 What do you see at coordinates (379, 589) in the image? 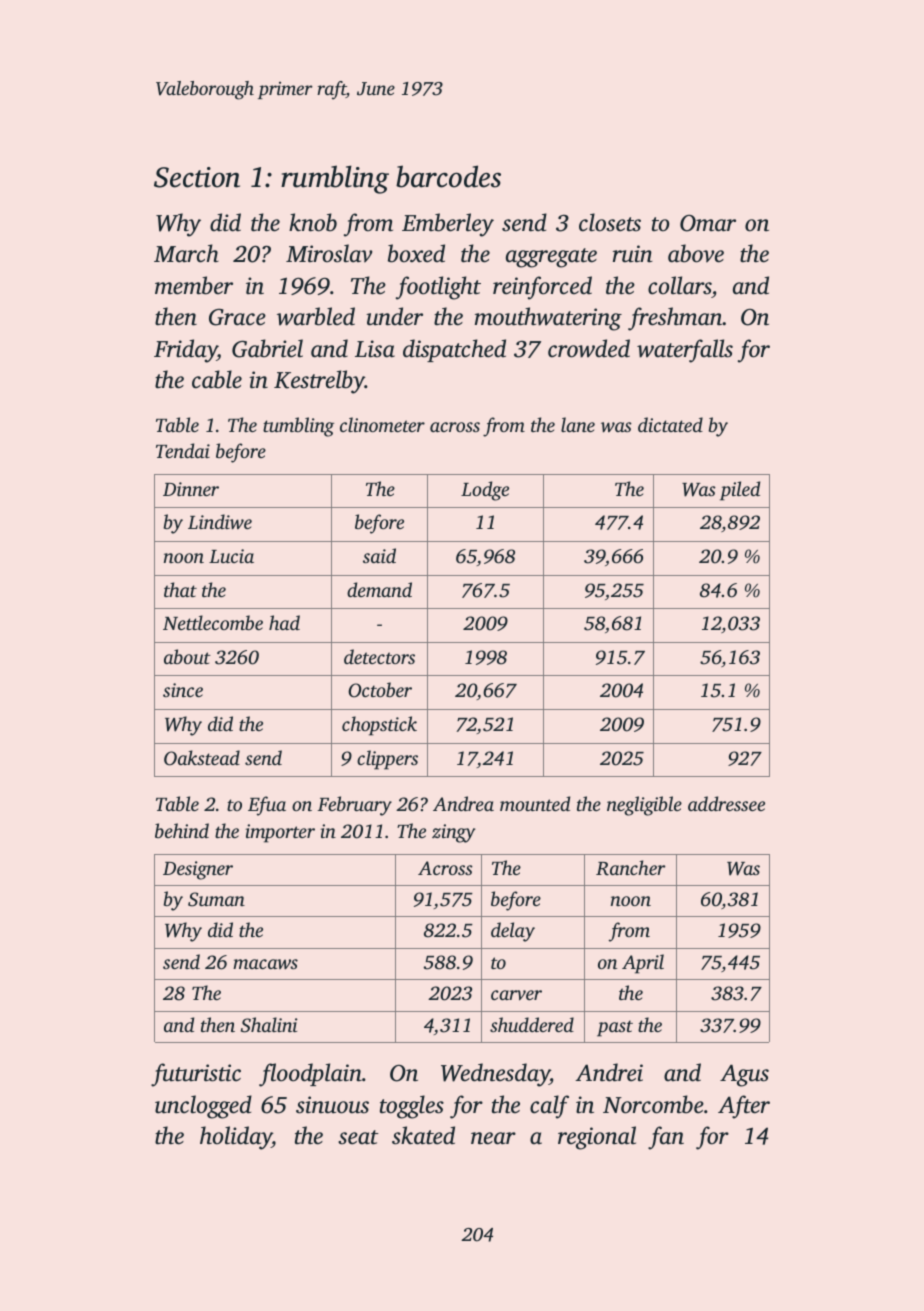
I see `demand` at bounding box center [379, 589].
